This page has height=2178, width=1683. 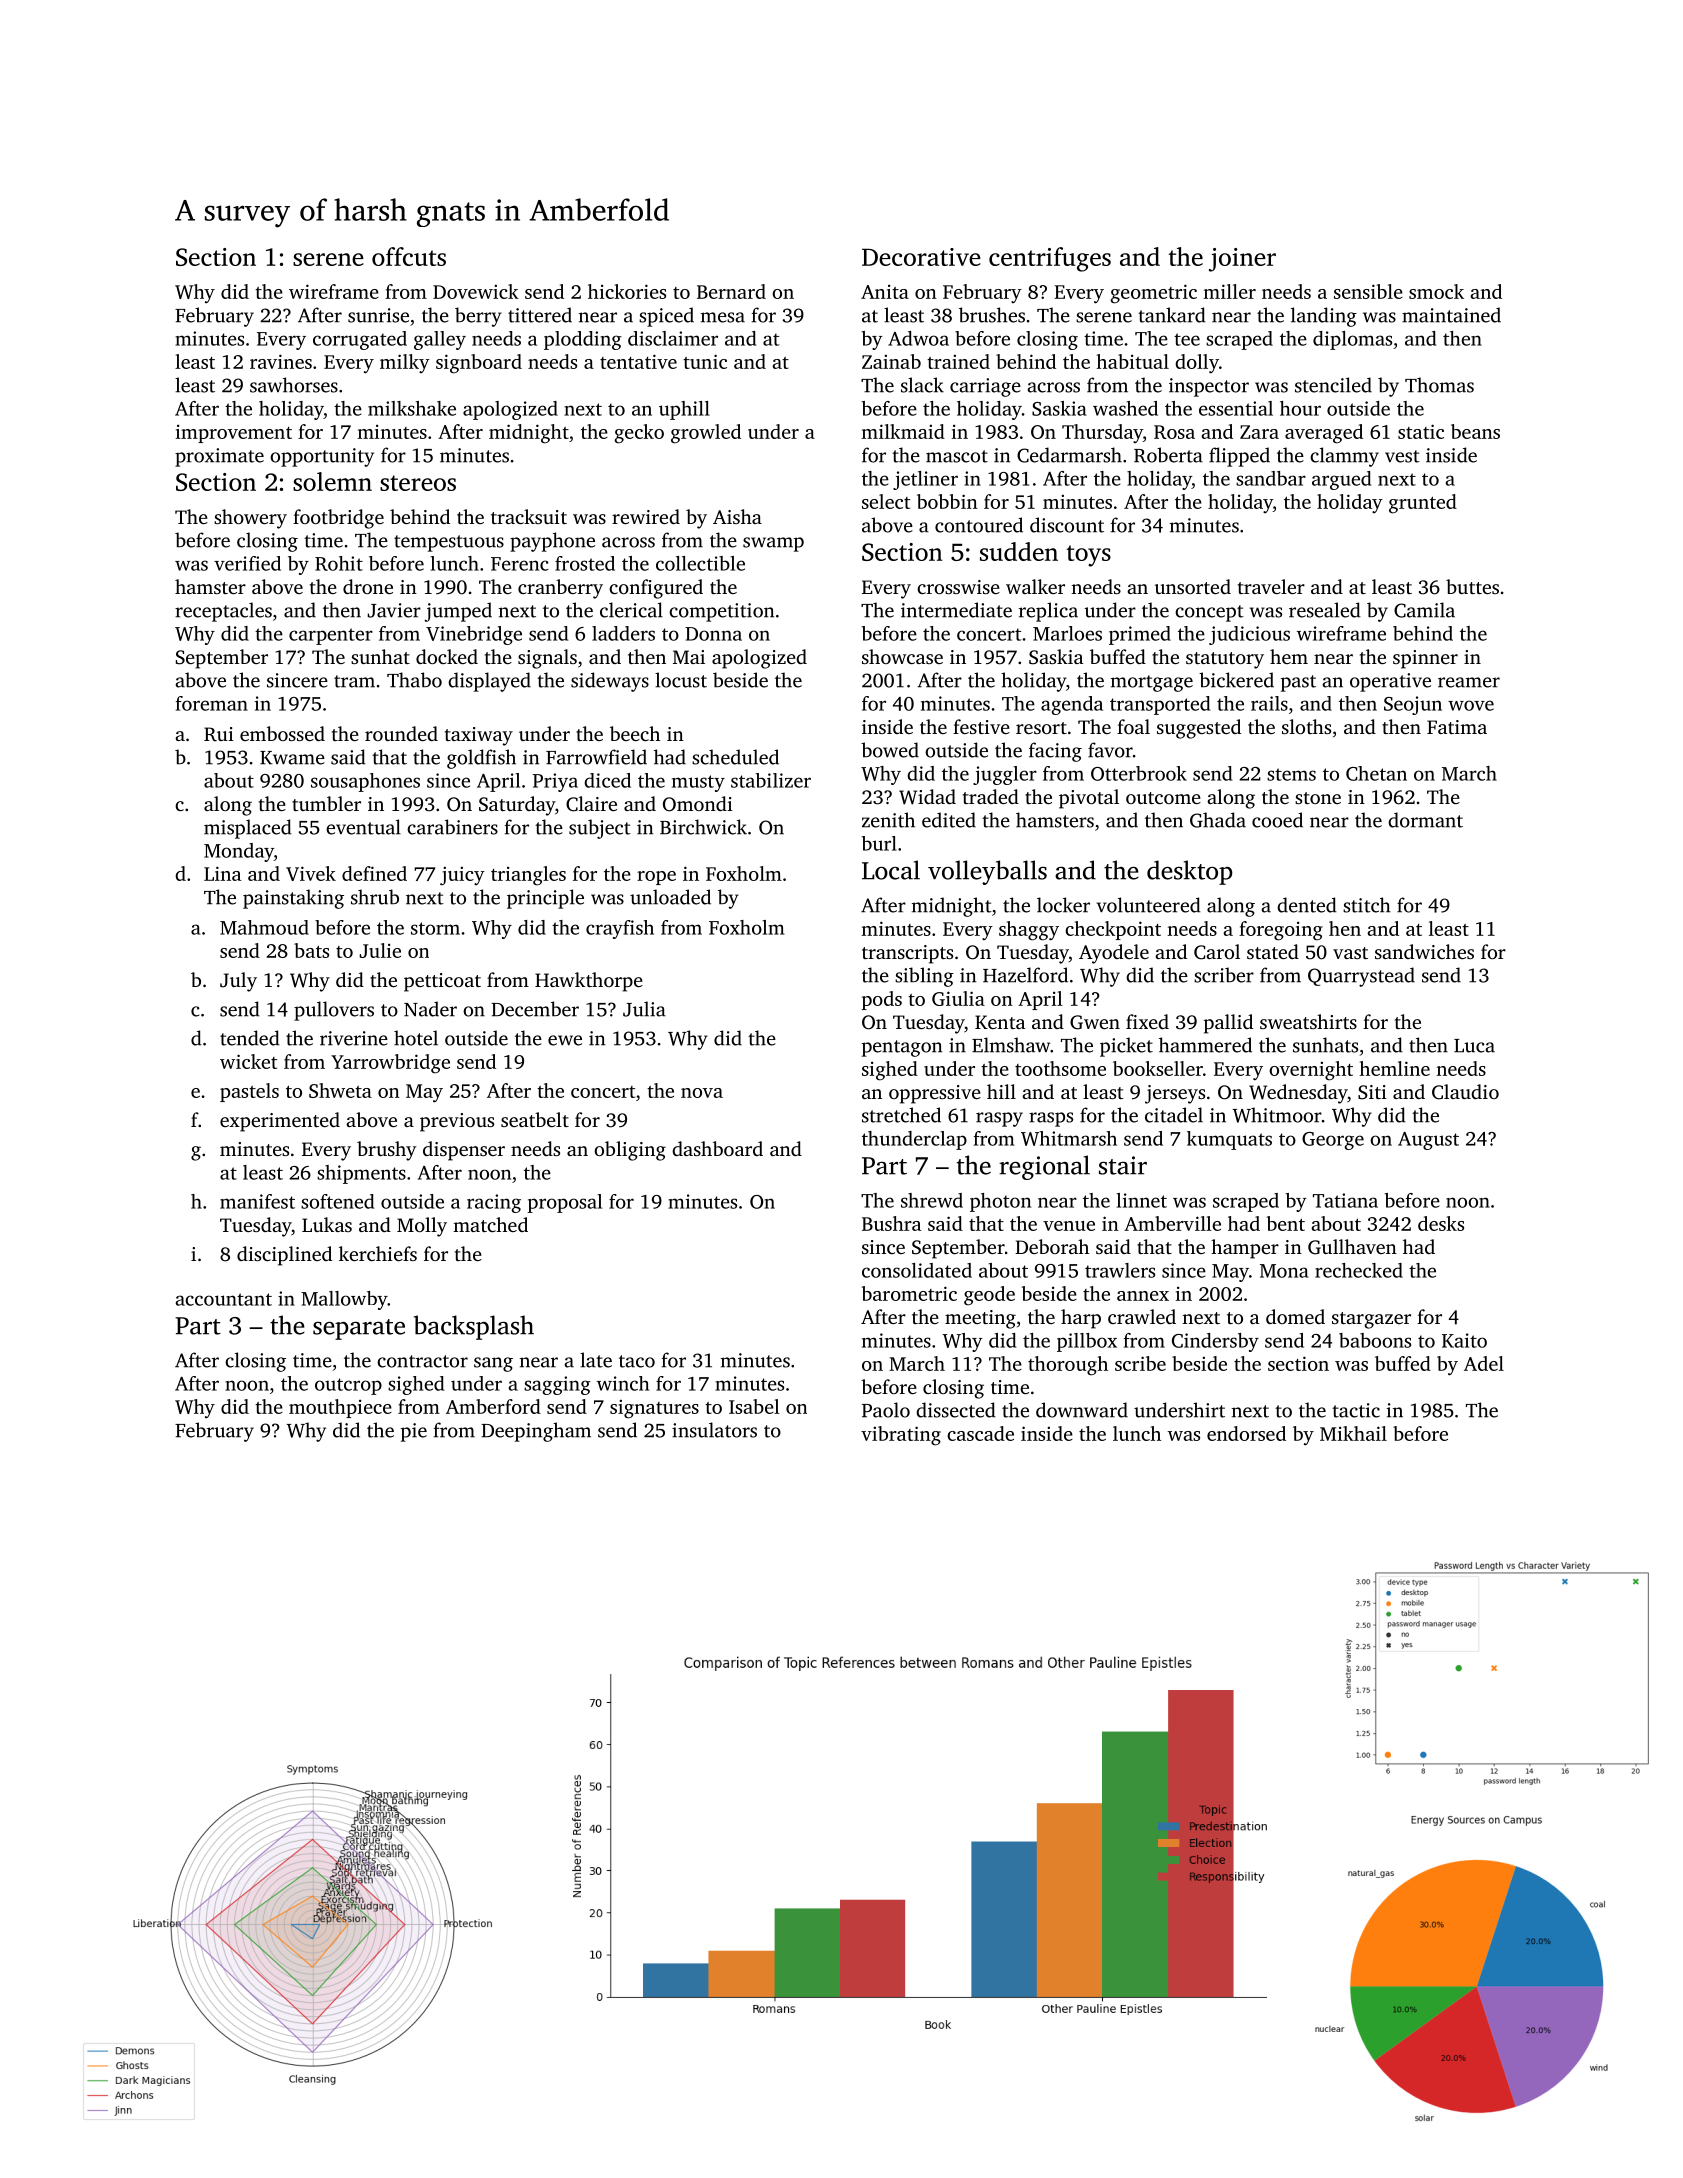 What do you see at coordinates (535, 1119) in the page?
I see `seatbelt` at bounding box center [535, 1119].
